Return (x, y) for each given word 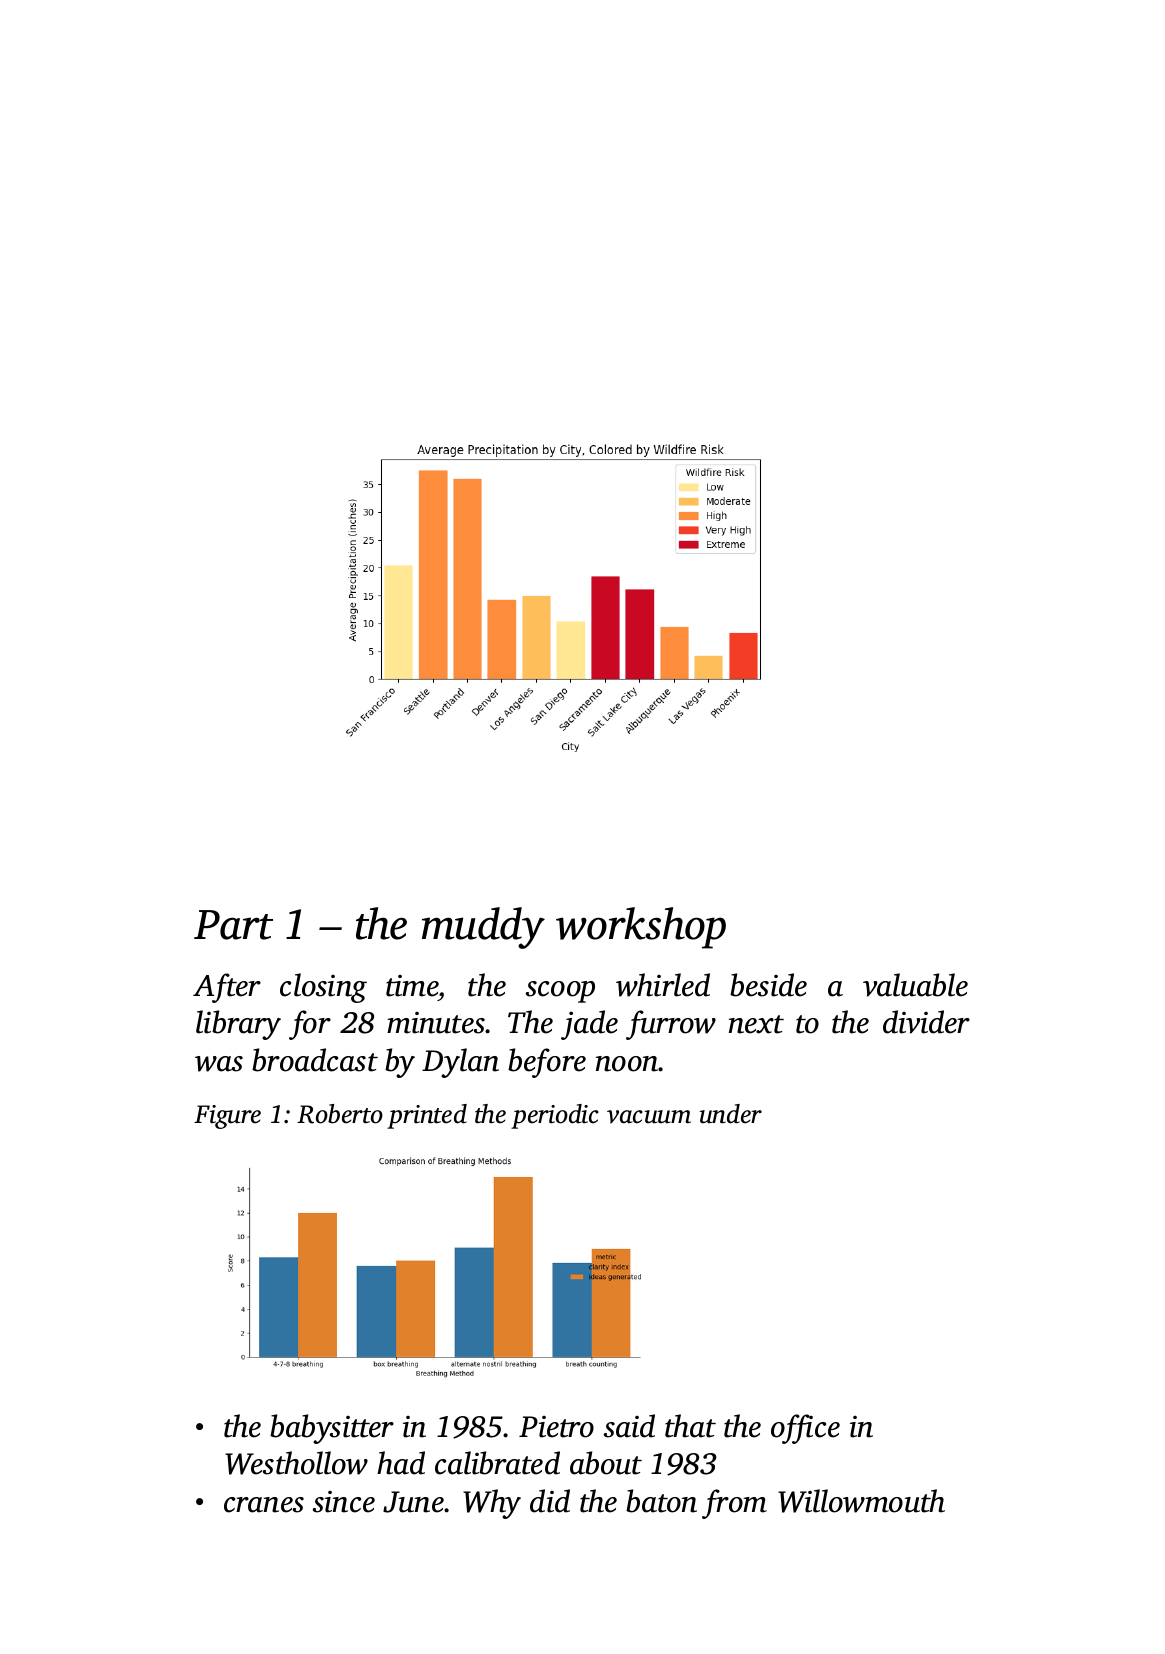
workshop (641, 928)
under (731, 1114)
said (629, 1426)
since (344, 1502)
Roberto (340, 1114)
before (547, 1063)
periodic (555, 1116)
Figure (227, 1117)
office (805, 1429)
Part (233, 925)
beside (768, 985)
